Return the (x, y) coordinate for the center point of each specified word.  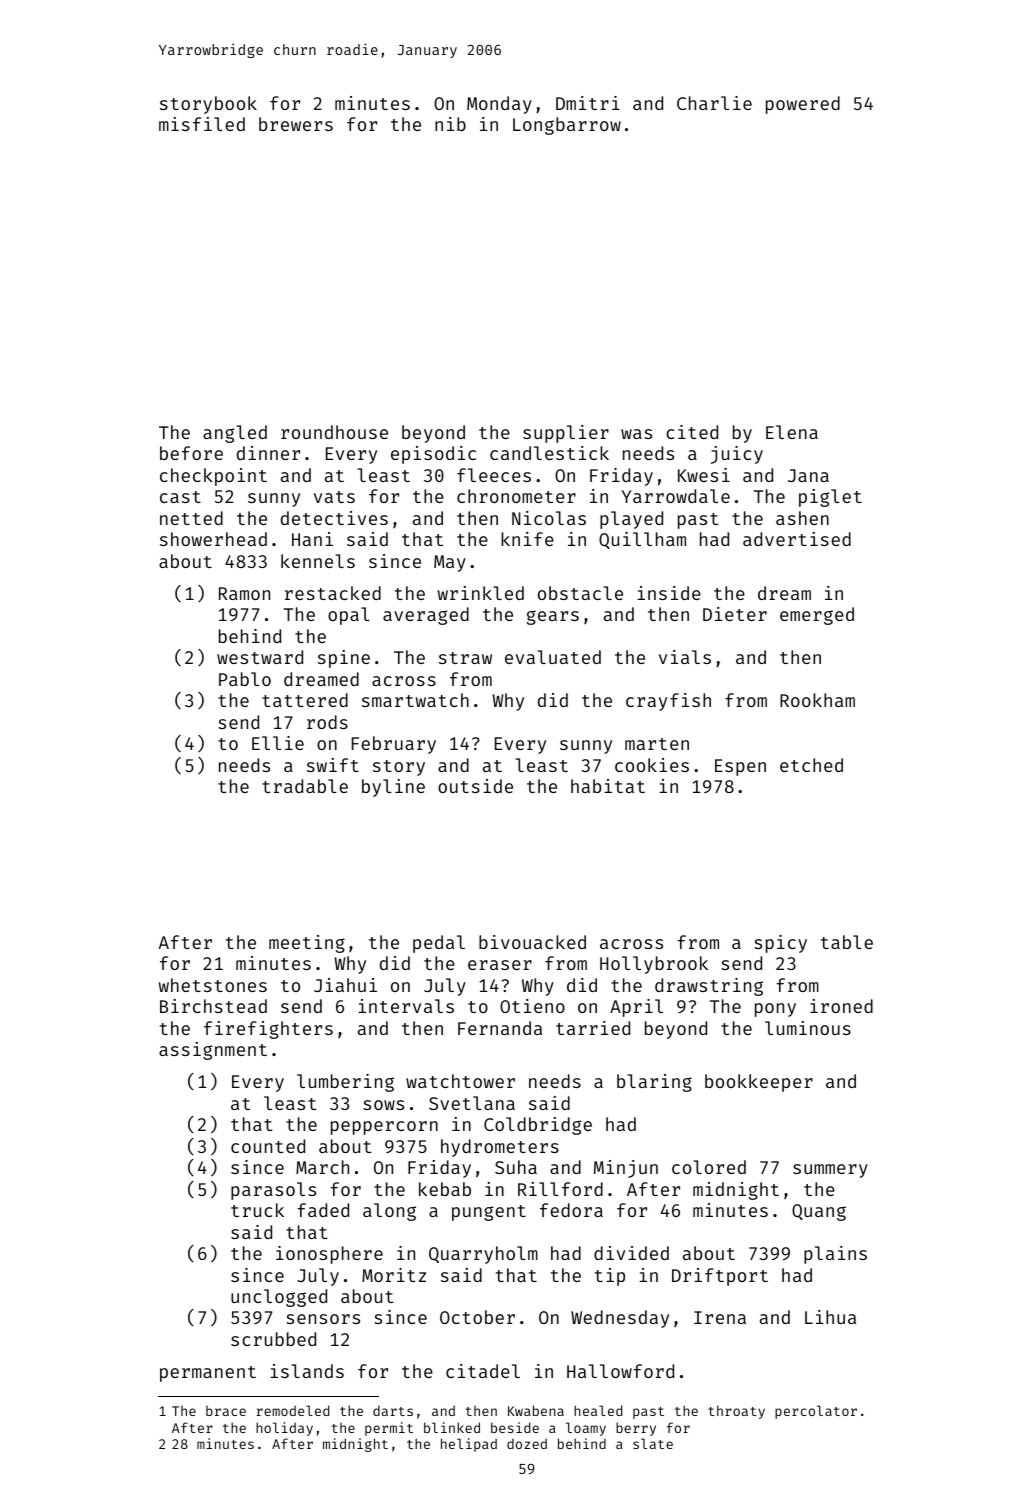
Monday (499, 105)
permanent (208, 1374)
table (847, 942)
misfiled (202, 124)
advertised (797, 539)
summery (830, 1171)
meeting (307, 944)
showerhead (213, 539)
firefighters (268, 1030)
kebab (445, 1189)
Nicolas (549, 518)
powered (803, 105)
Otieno (532, 1006)
